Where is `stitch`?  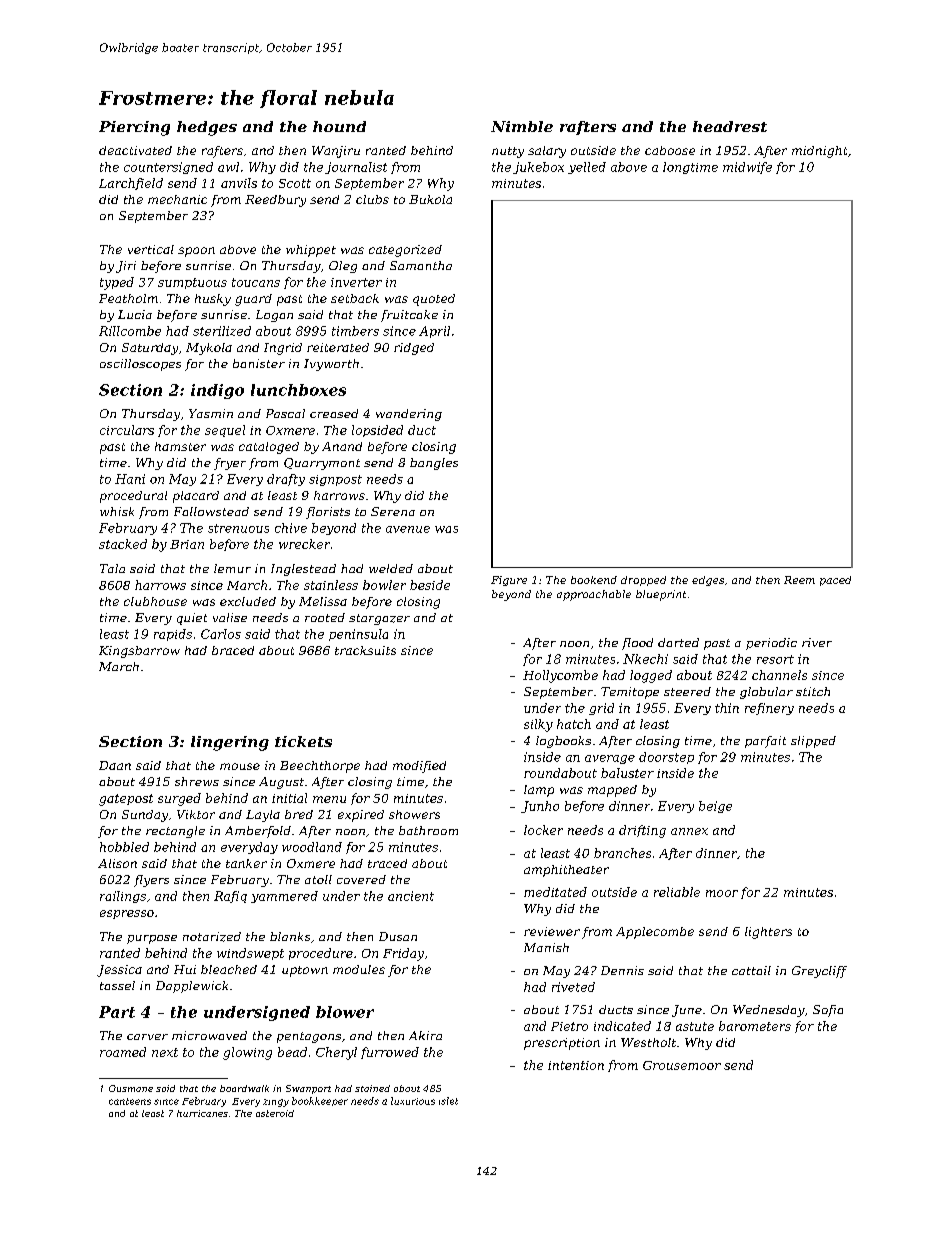
stitch is located at coordinates (813, 691).
